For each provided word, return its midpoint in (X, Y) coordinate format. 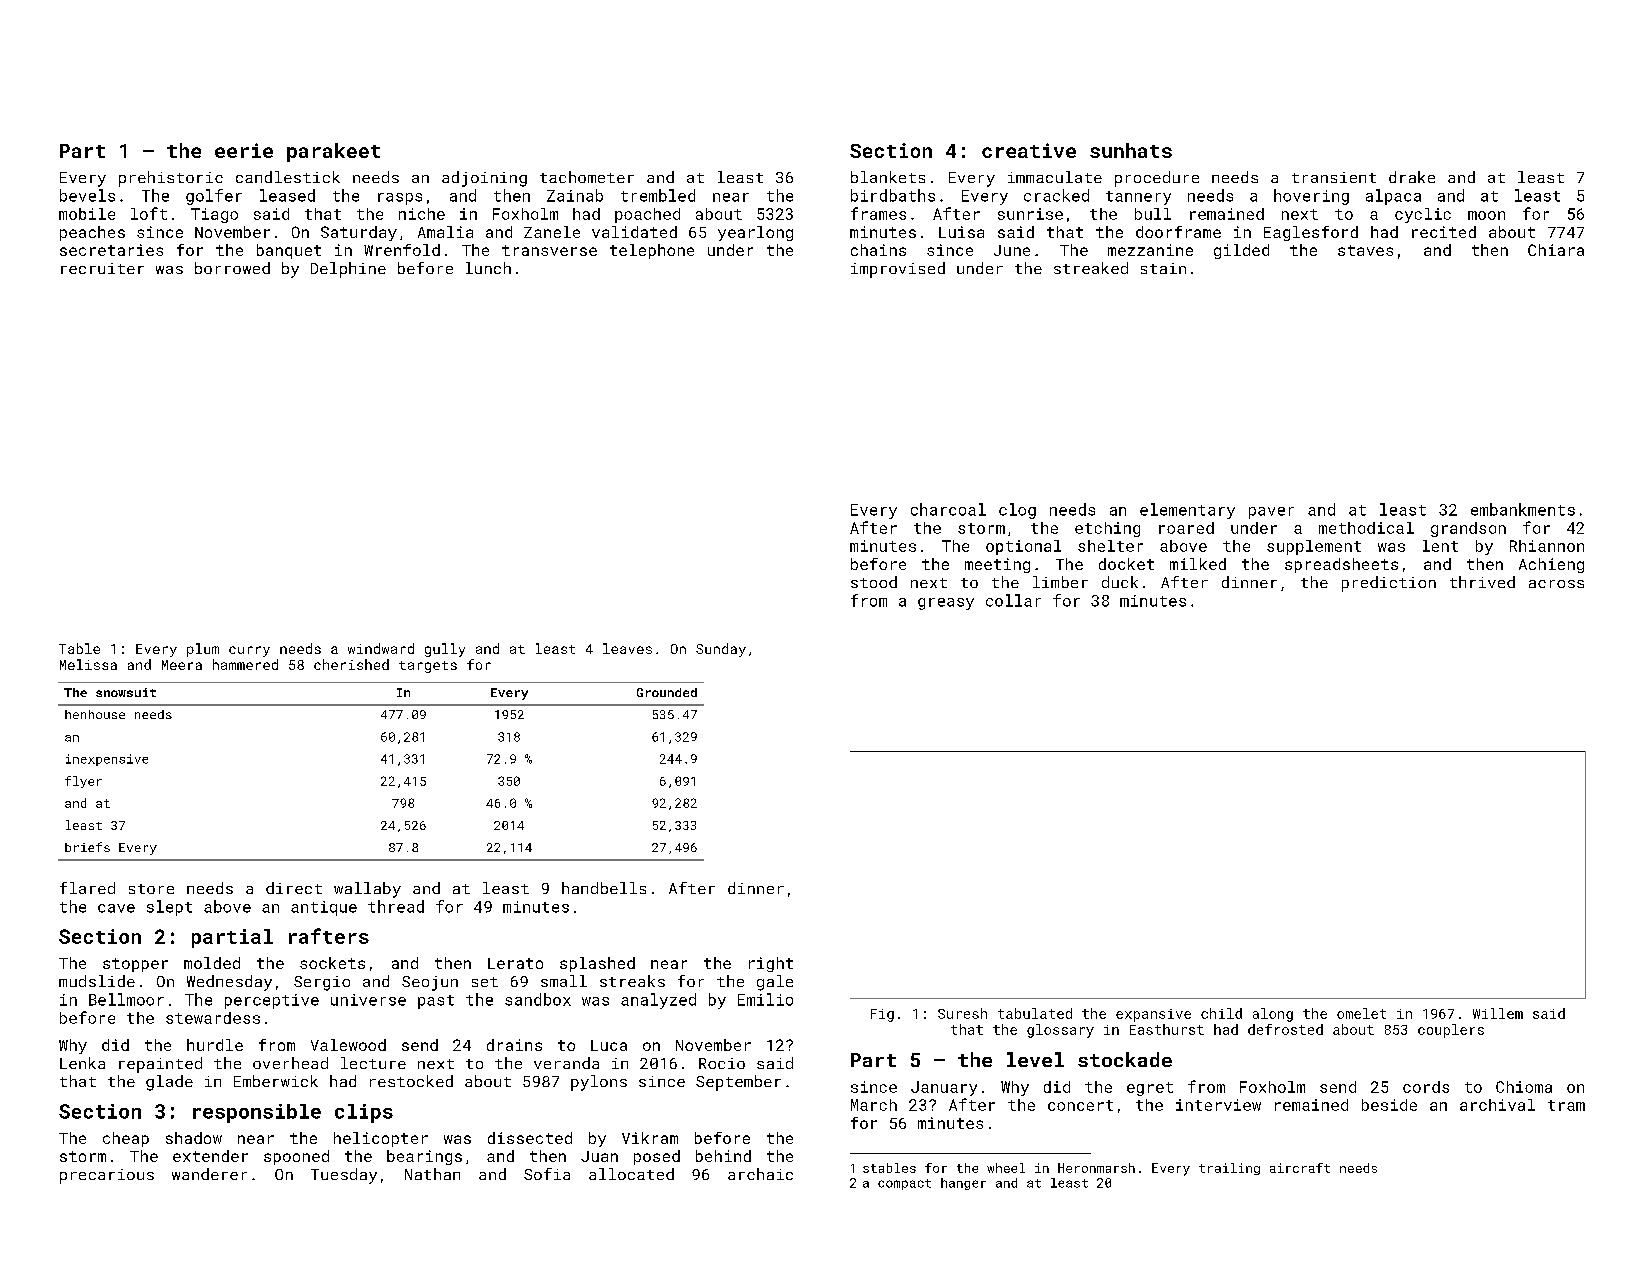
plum (203, 650)
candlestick (288, 177)
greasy (946, 604)
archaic (760, 1174)
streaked (1091, 268)
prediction (1389, 584)
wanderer (209, 1174)
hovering (1311, 197)
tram (1566, 1105)
